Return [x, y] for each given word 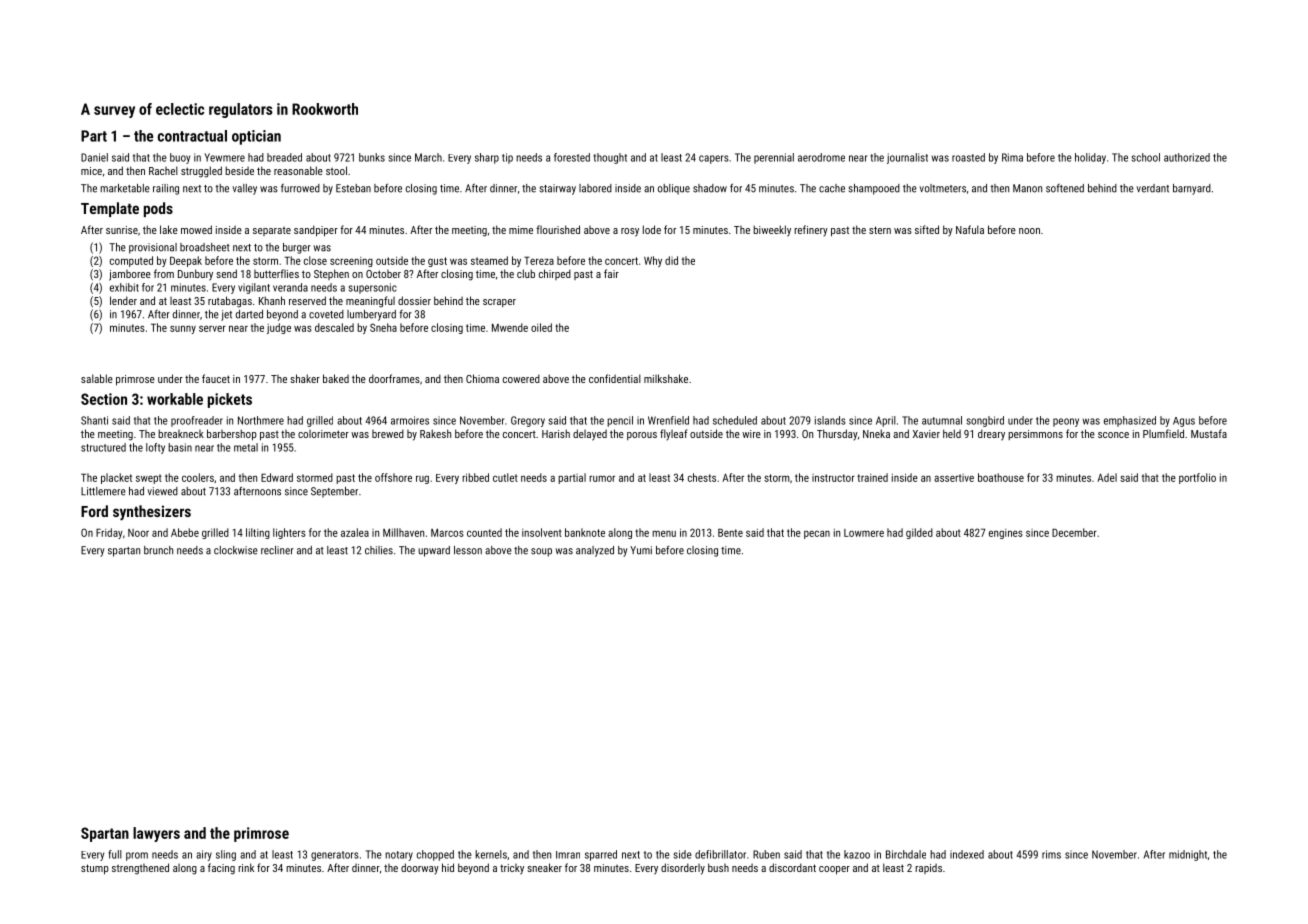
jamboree [130, 275]
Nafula [970, 229]
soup [541, 552]
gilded [919, 533]
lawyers [156, 834]
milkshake [666, 378]
